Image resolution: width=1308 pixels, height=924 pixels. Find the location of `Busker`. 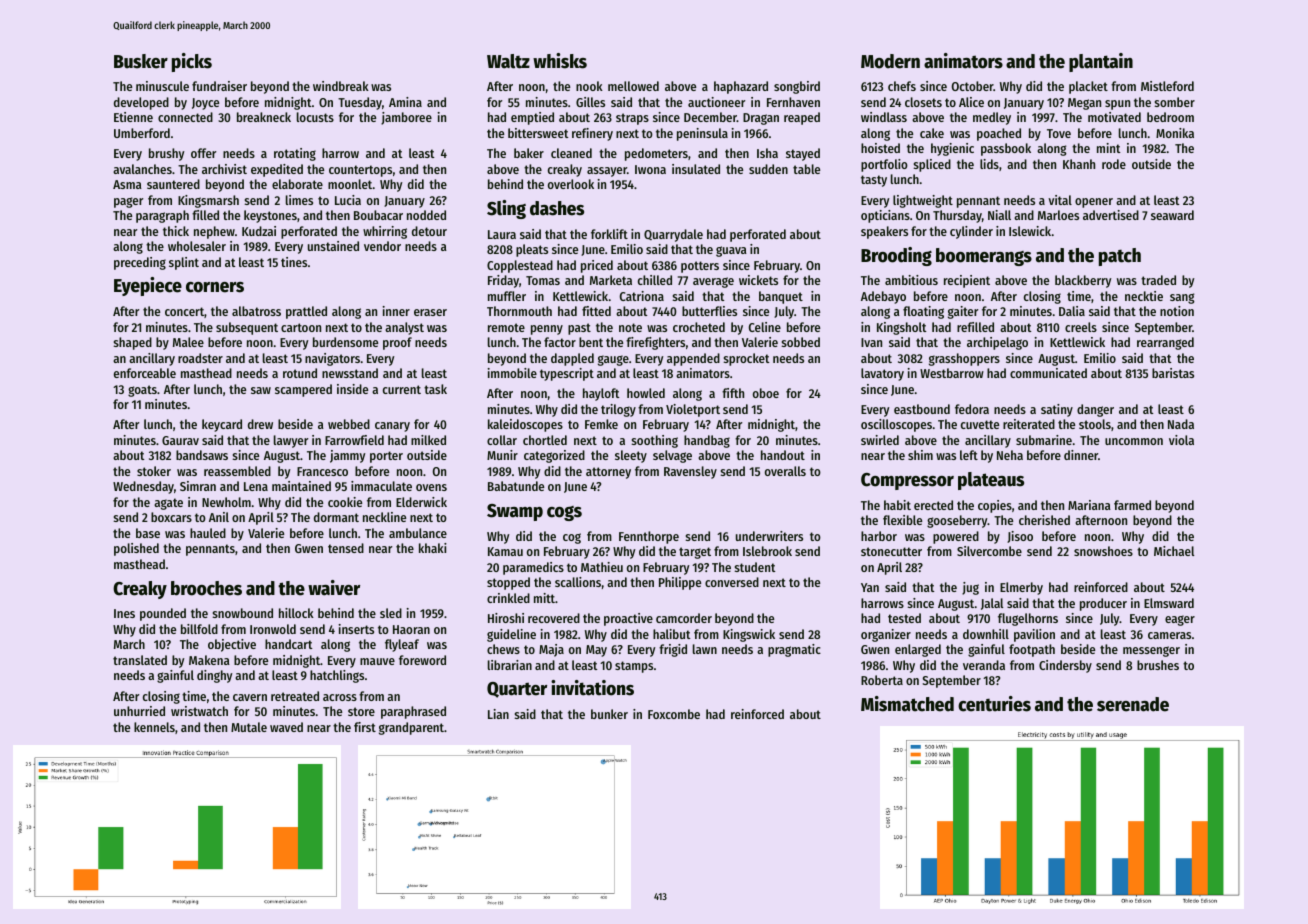

Busker is located at coordinates (141, 61).
